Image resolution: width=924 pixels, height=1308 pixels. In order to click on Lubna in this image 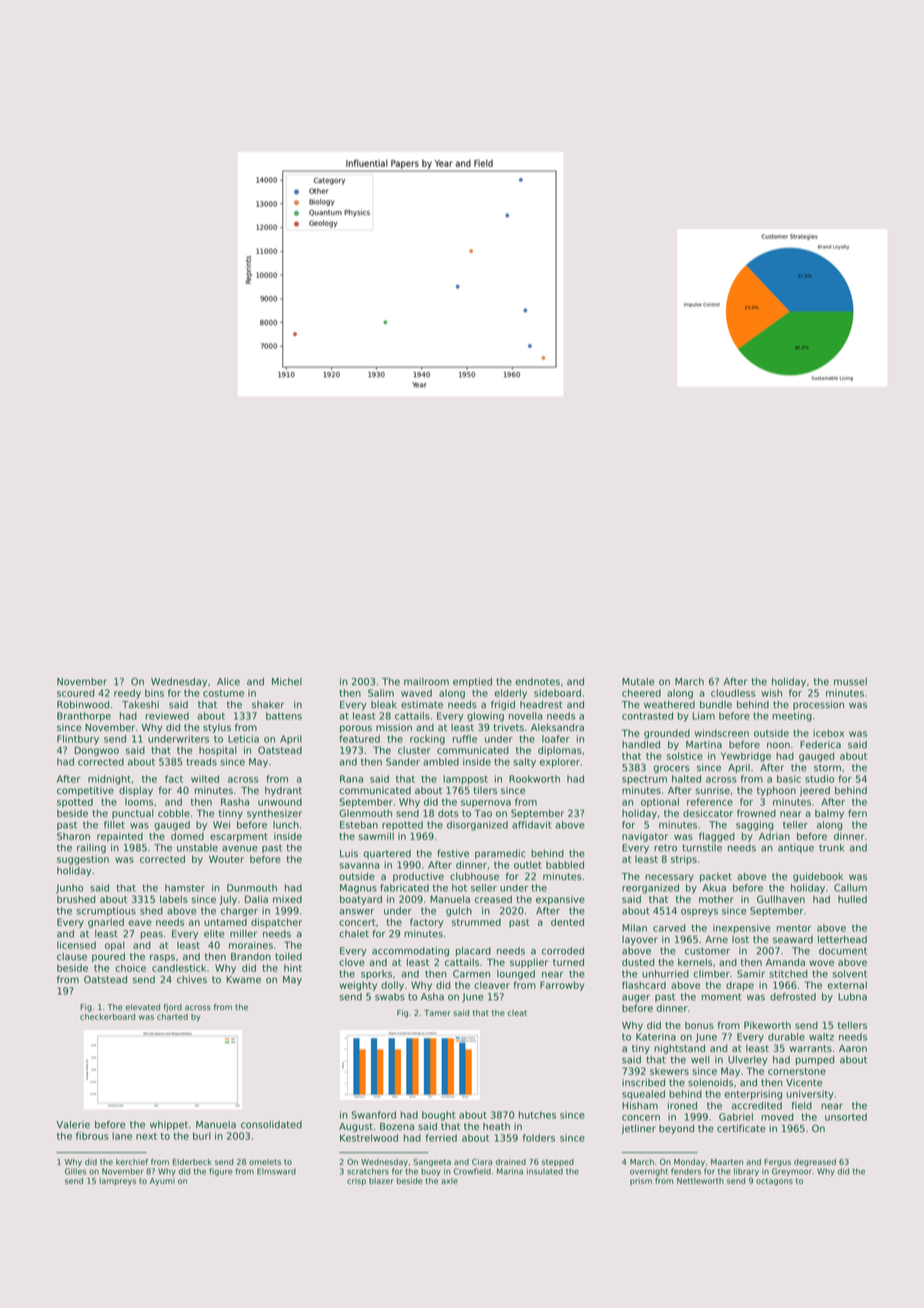, I will do `click(852, 997)`.
